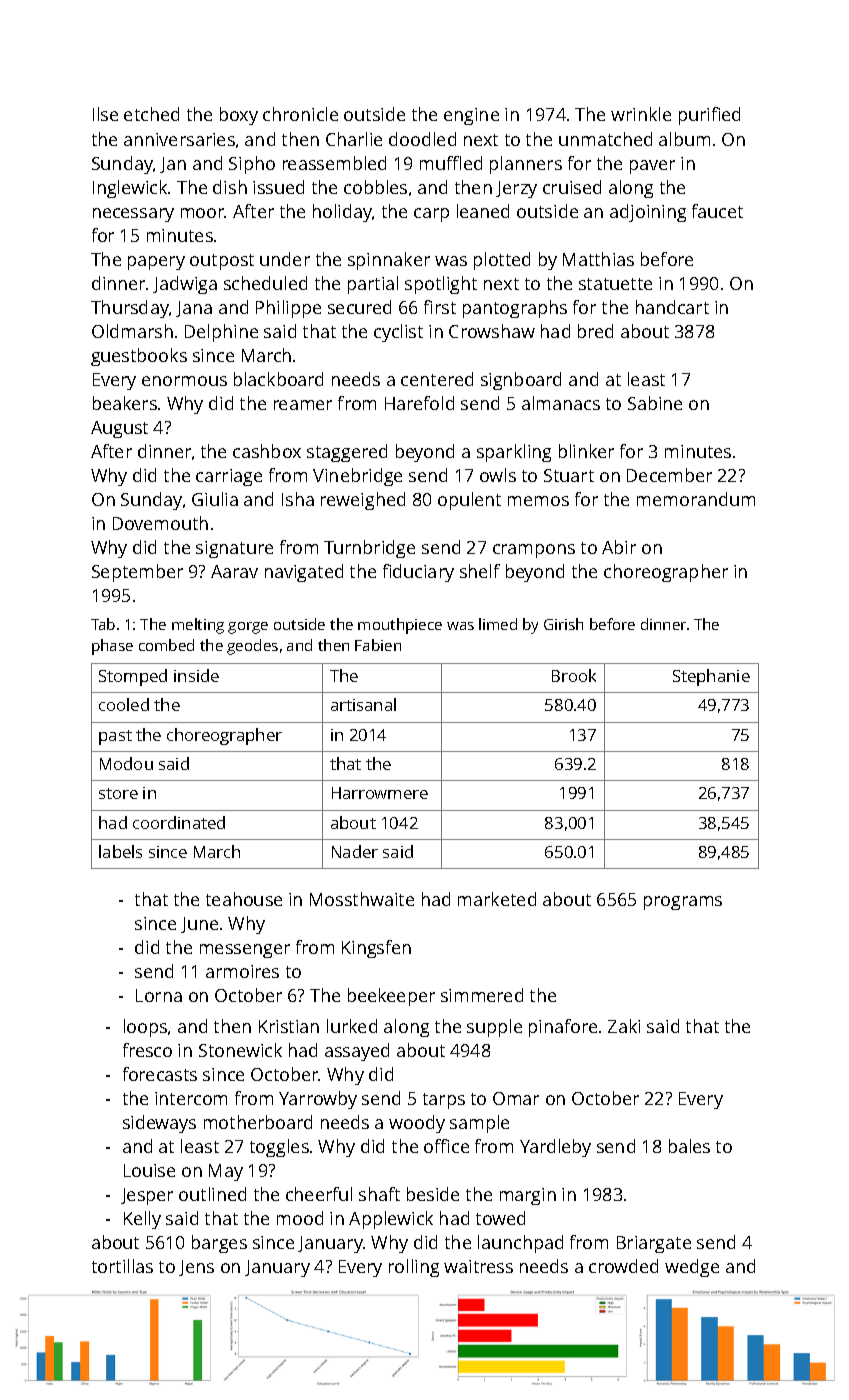 The width and height of the image is (849, 1400). I want to click on Omar, so click(516, 1098).
